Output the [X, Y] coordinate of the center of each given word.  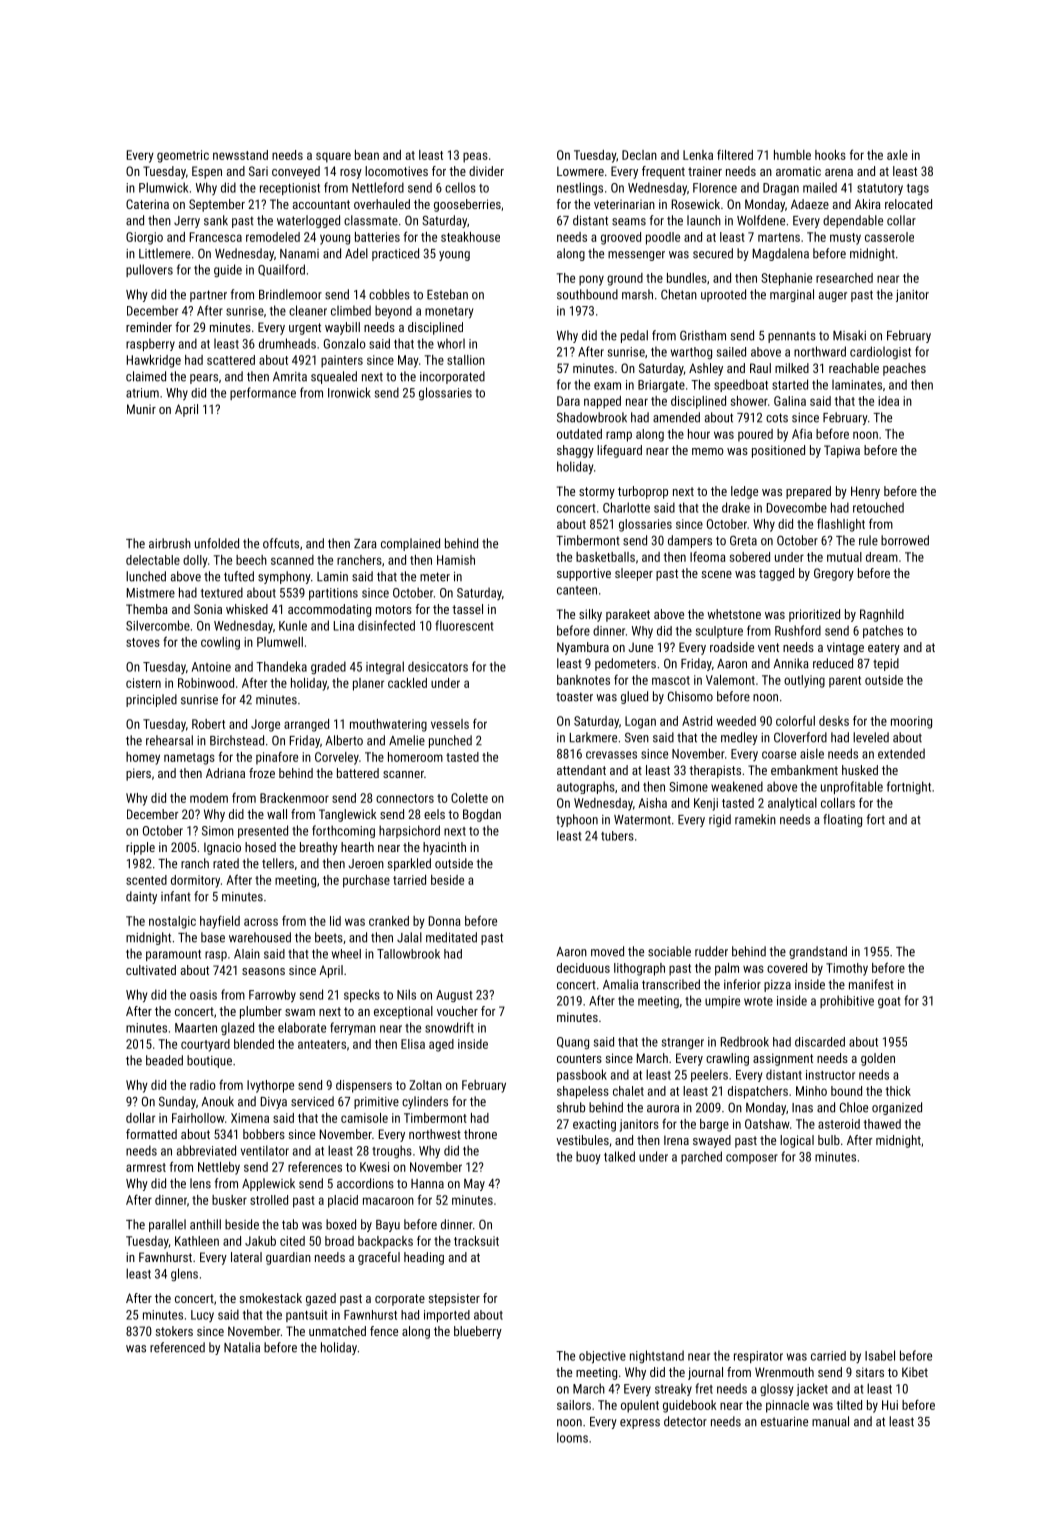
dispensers [364, 1086]
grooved [621, 238]
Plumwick [163, 187]
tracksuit [476, 1241]
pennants [792, 337]
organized [897, 1108]
